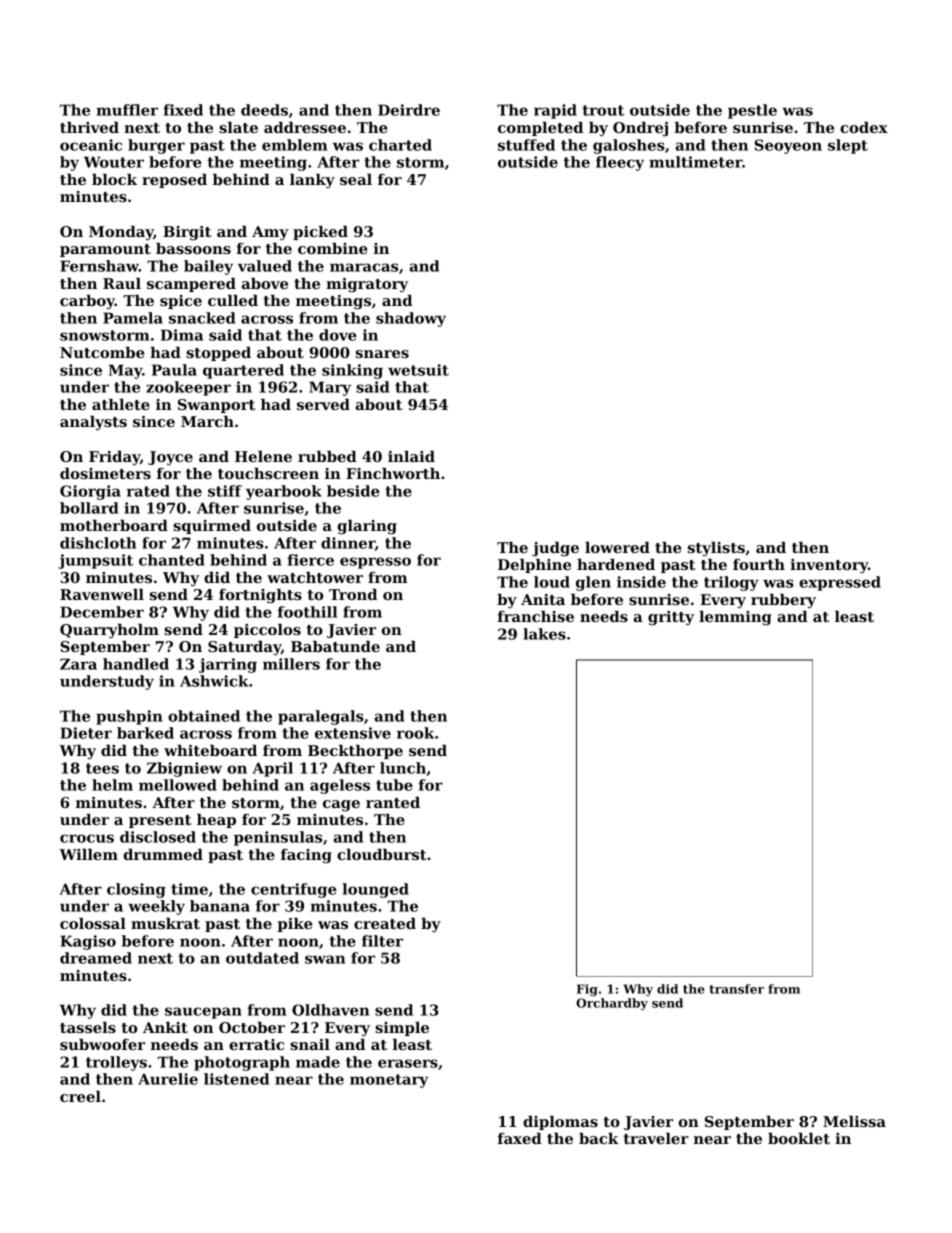  What do you see at coordinates (393, 802) in the screenshot?
I see `ranted` at bounding box center [393, 802].
